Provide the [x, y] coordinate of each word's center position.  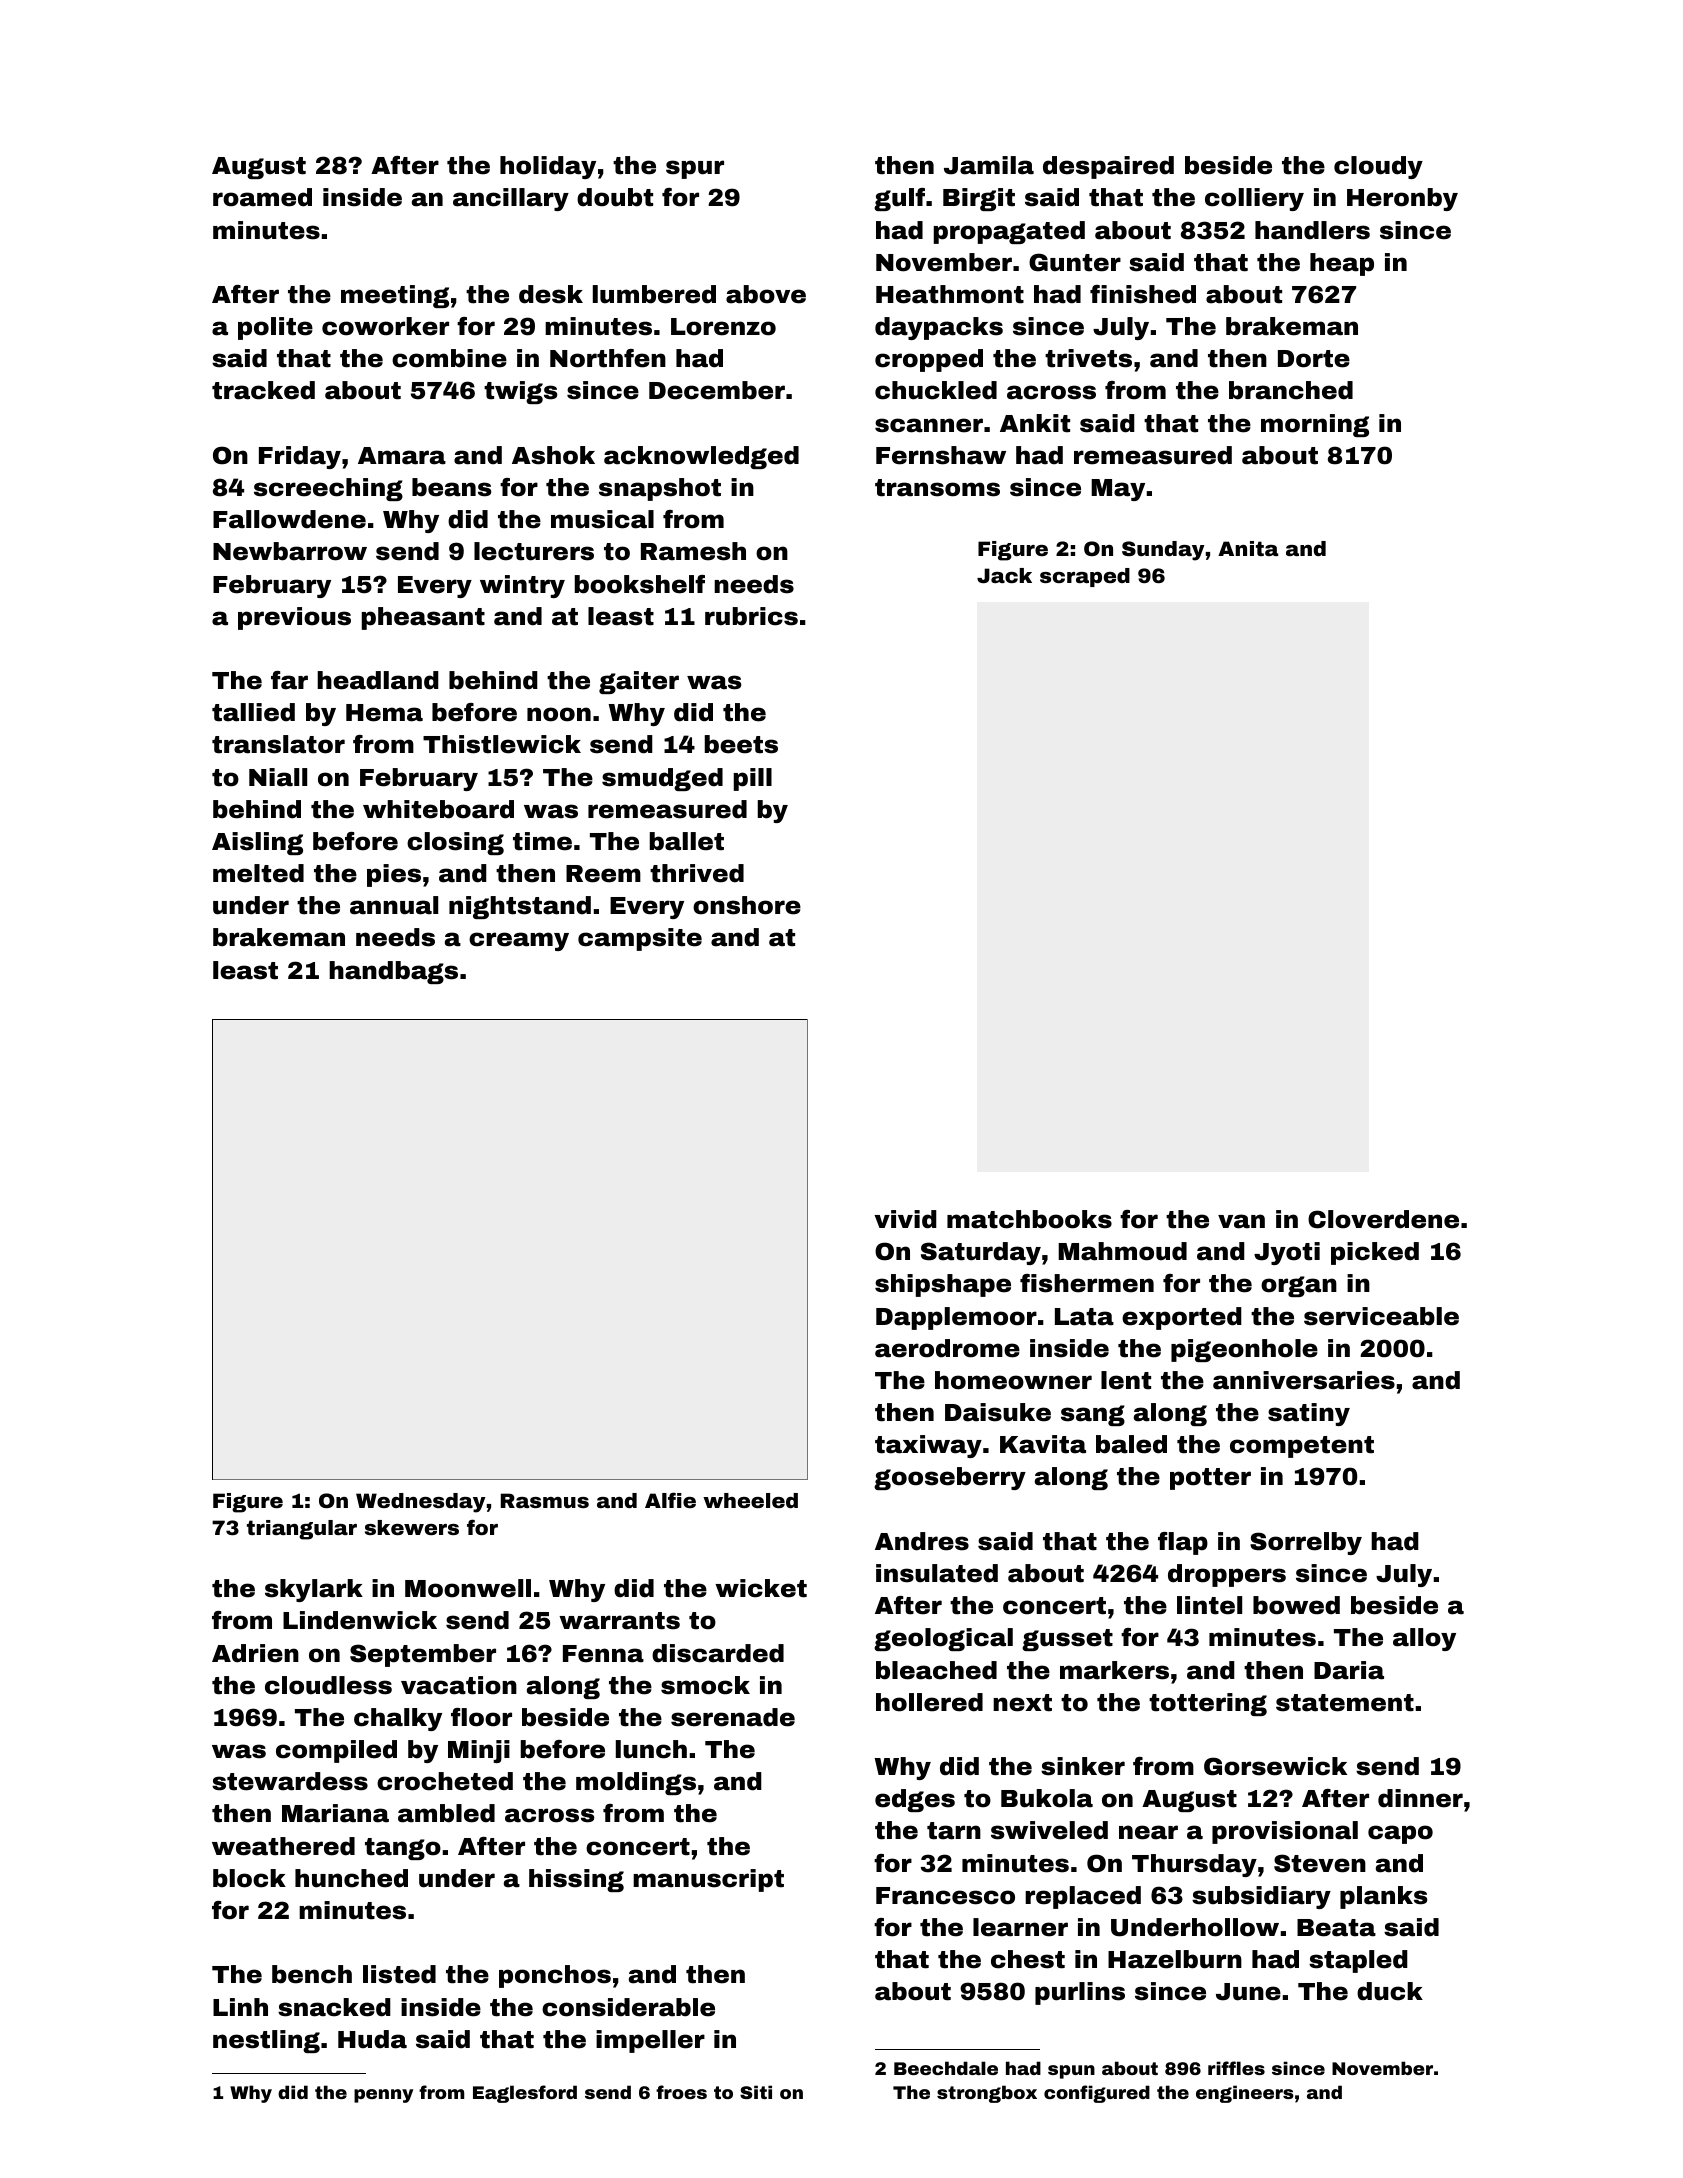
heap [1342, 264]
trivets [1088, 358]
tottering [1208, 1704]
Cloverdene [1383, 1219]
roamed [262, 197]
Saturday [981, 1253]
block [249, 1878]
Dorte [1314, 359]
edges [915, 1800]
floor [481, 1717]
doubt [615, 197]
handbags [393, 972]
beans [451, 487]
